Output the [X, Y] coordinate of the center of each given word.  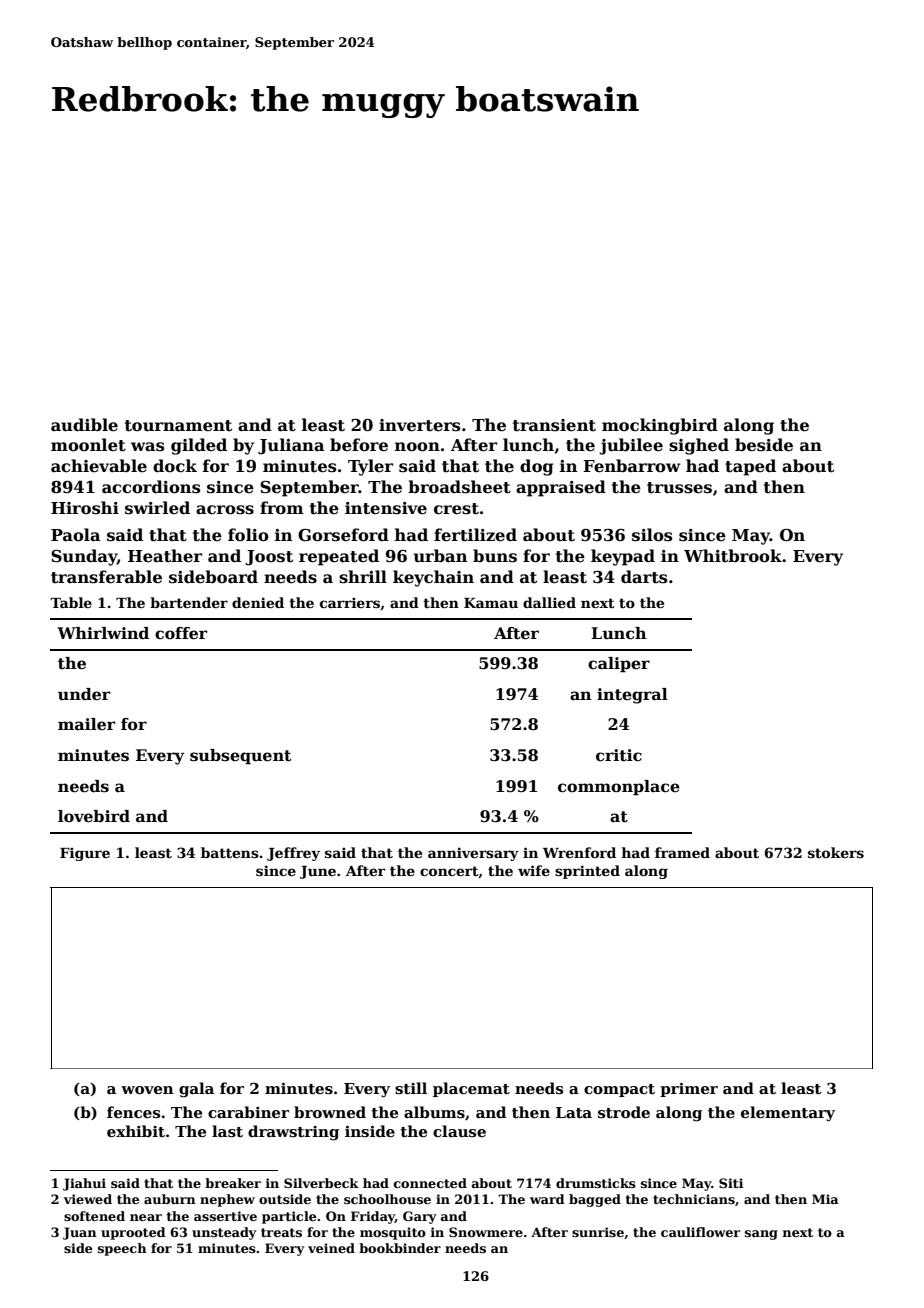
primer [689, 1090]
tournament [178, 426]
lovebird [94, 816]
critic [619, 755]
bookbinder [400, 1248]
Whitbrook [733, 556]
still [411, 1088]
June [318, 872]
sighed [699, 446]
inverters [419, 425]
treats [281, 1232]
